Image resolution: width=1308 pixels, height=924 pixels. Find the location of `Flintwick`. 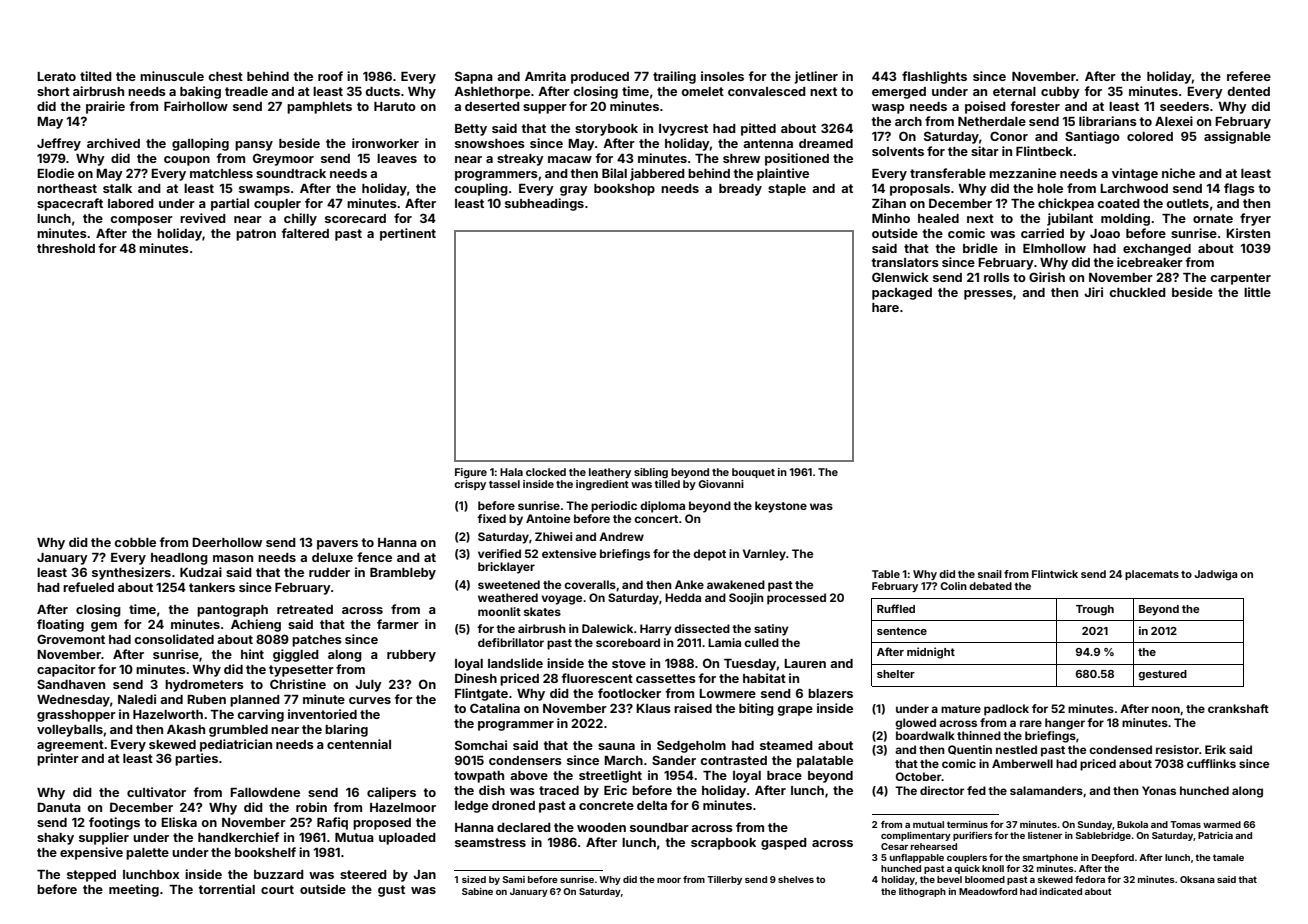

Flintwick is located at coordinates (1055, 574).
